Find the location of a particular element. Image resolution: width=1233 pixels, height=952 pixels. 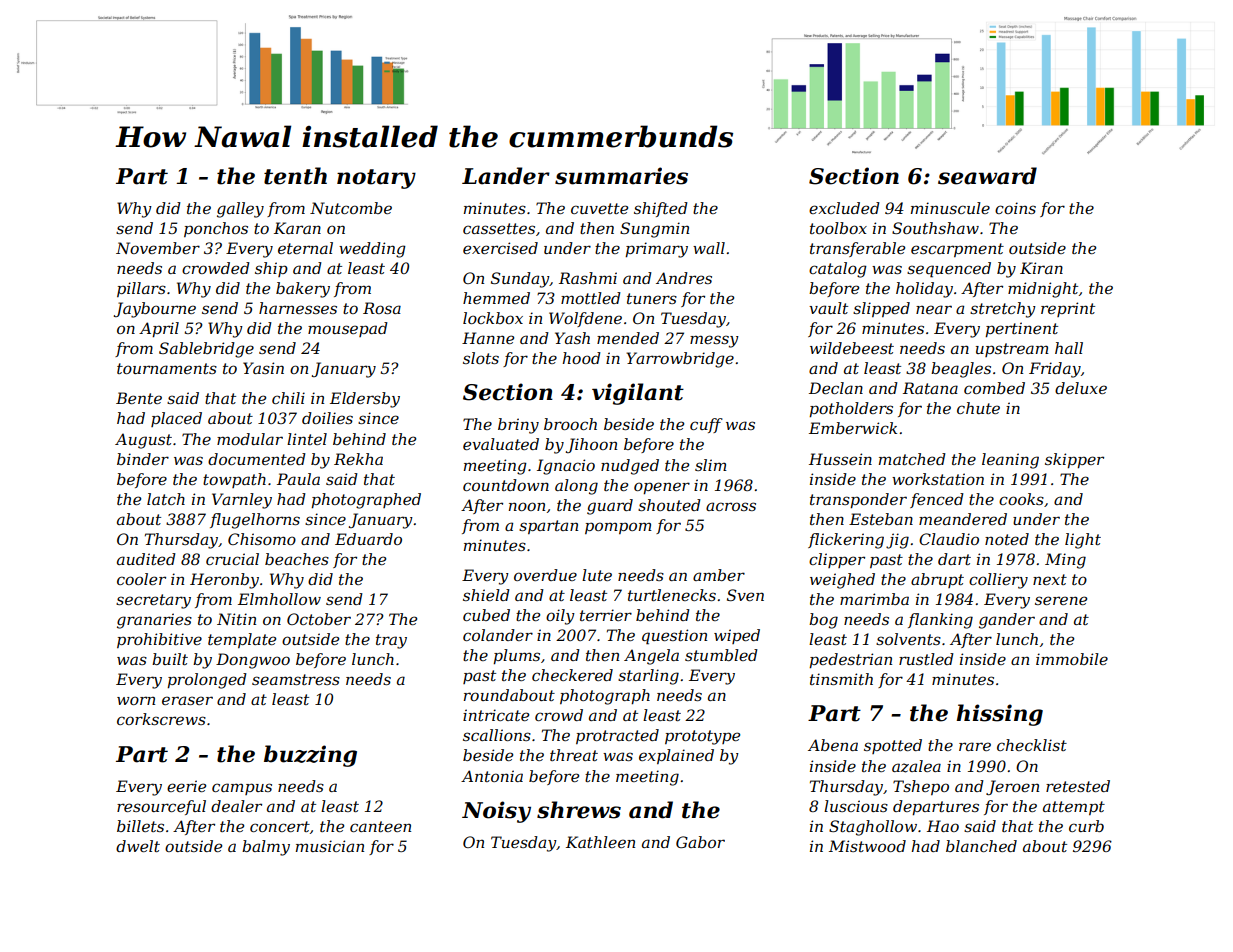

balmy is located at coordinates (266, 848).
